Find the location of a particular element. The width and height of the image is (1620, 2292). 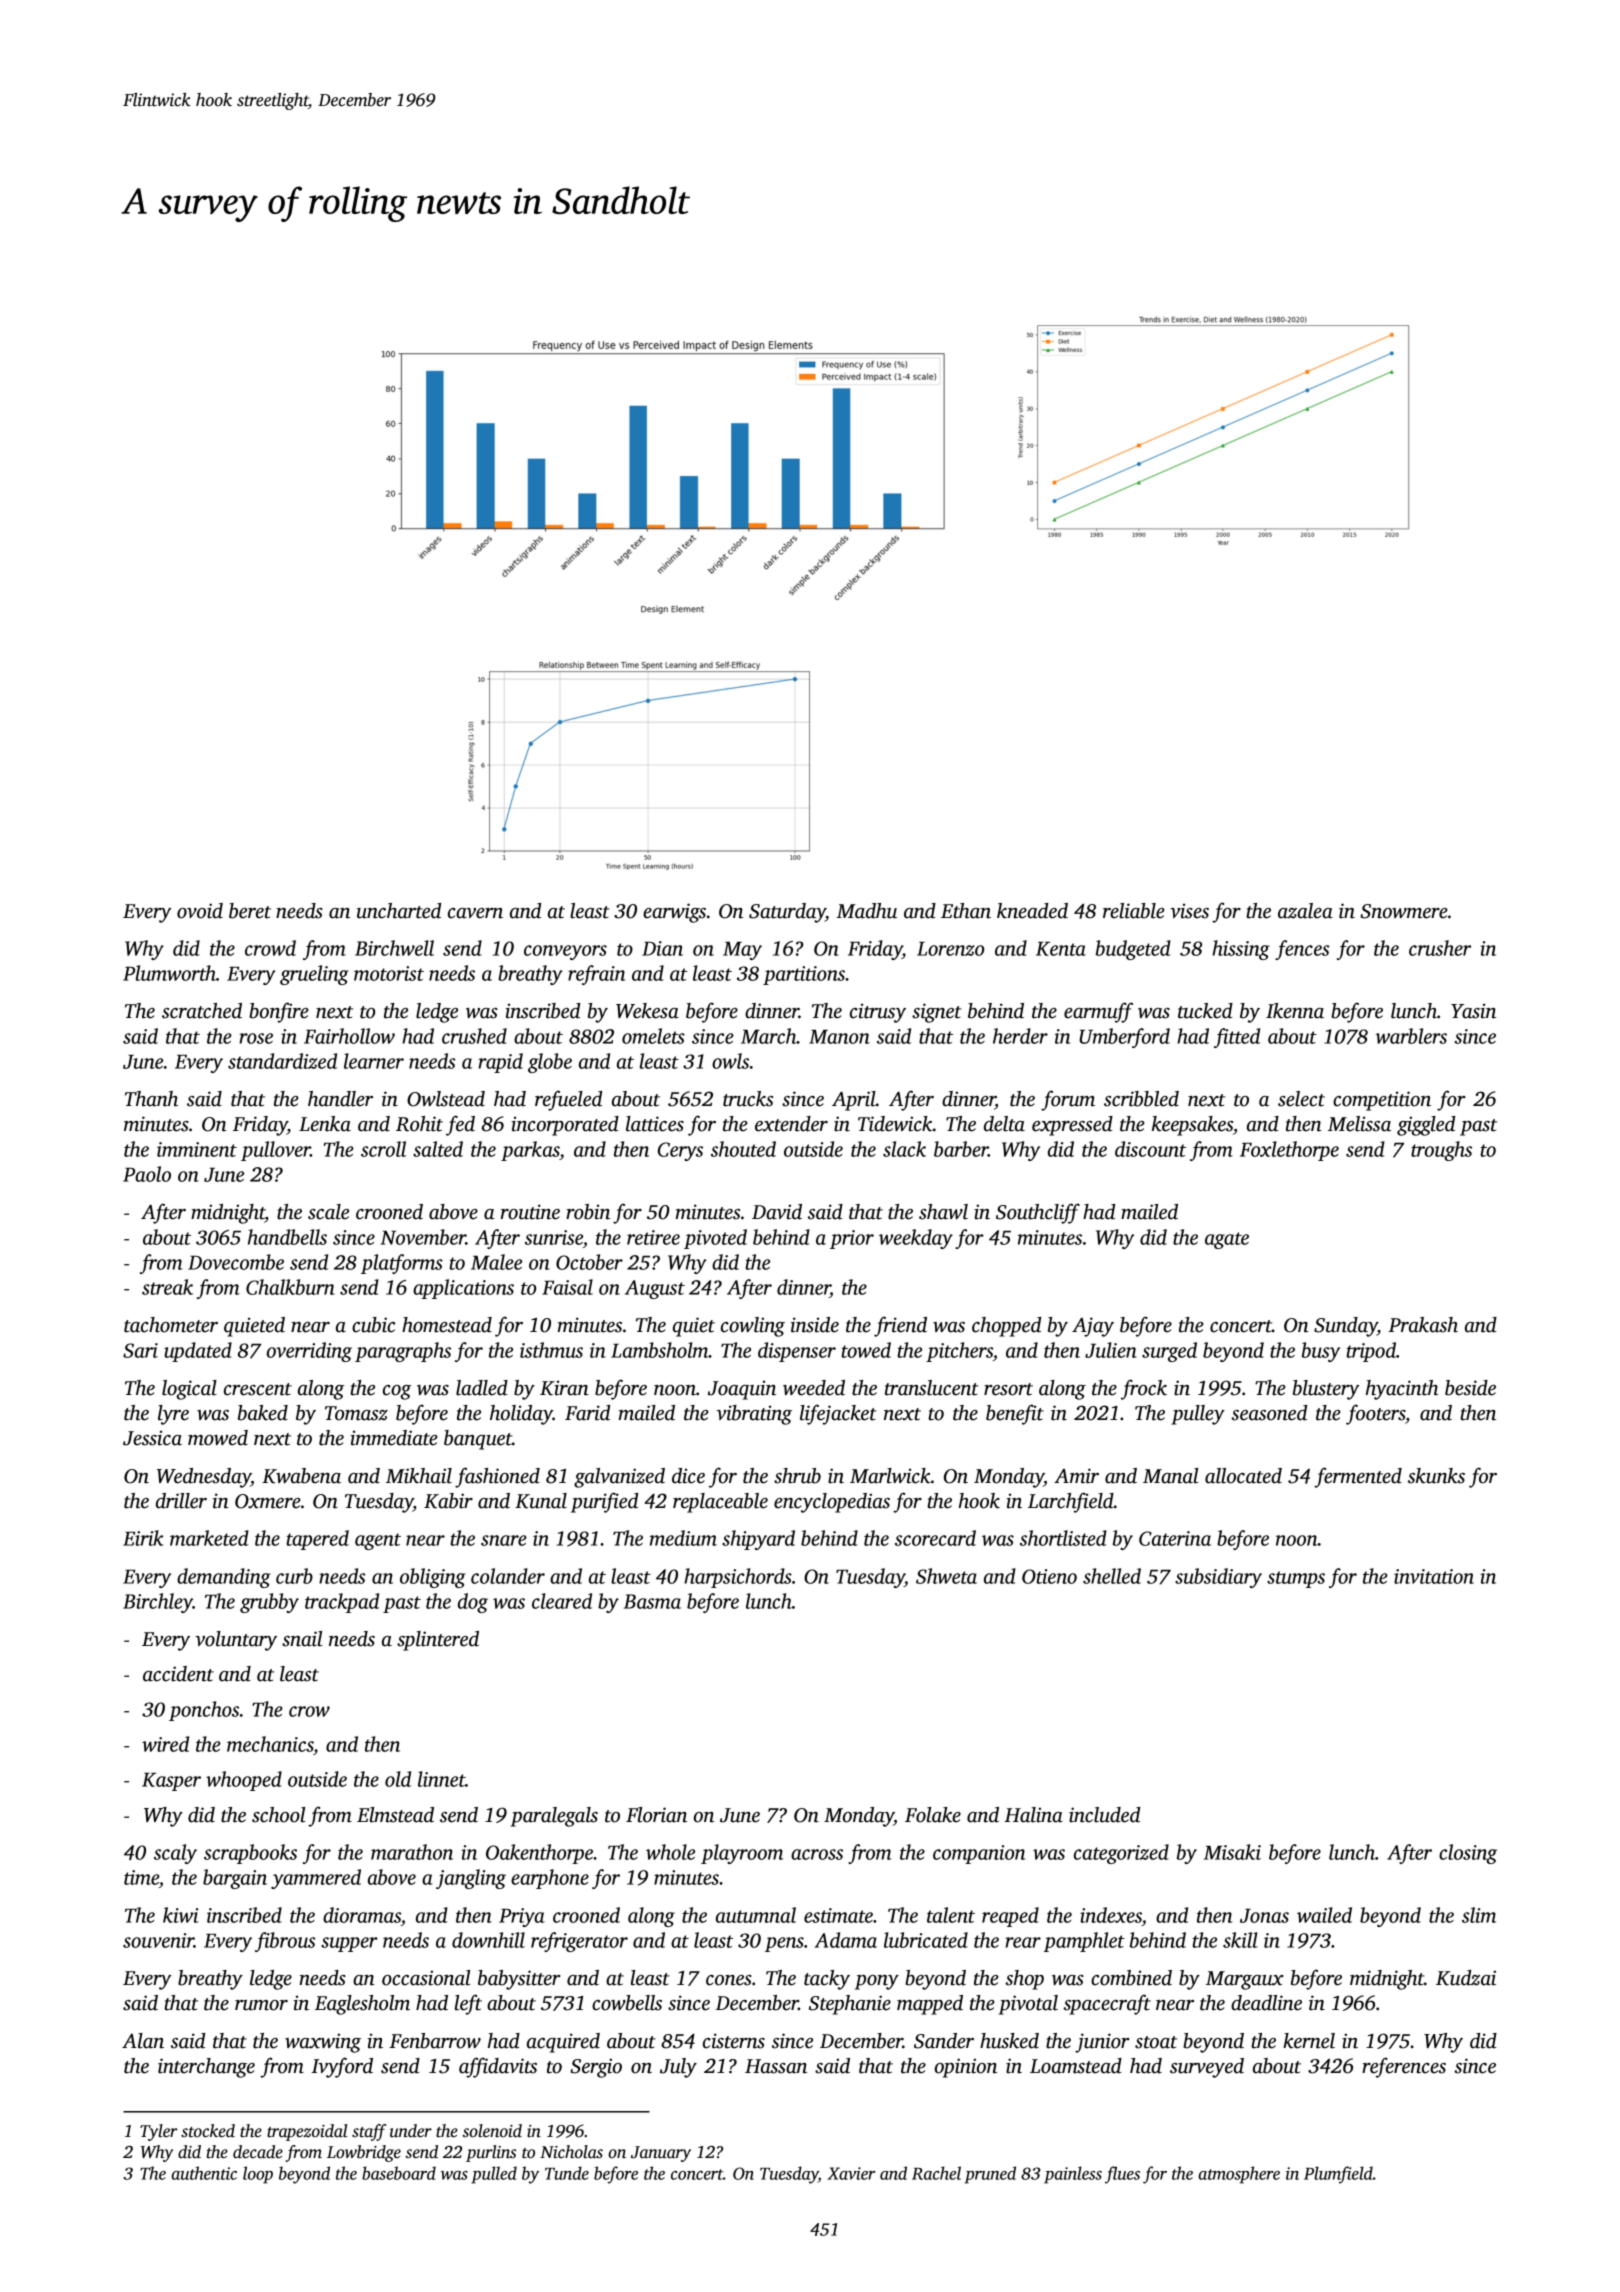

azalea is located at coordinates (1305, 911).
